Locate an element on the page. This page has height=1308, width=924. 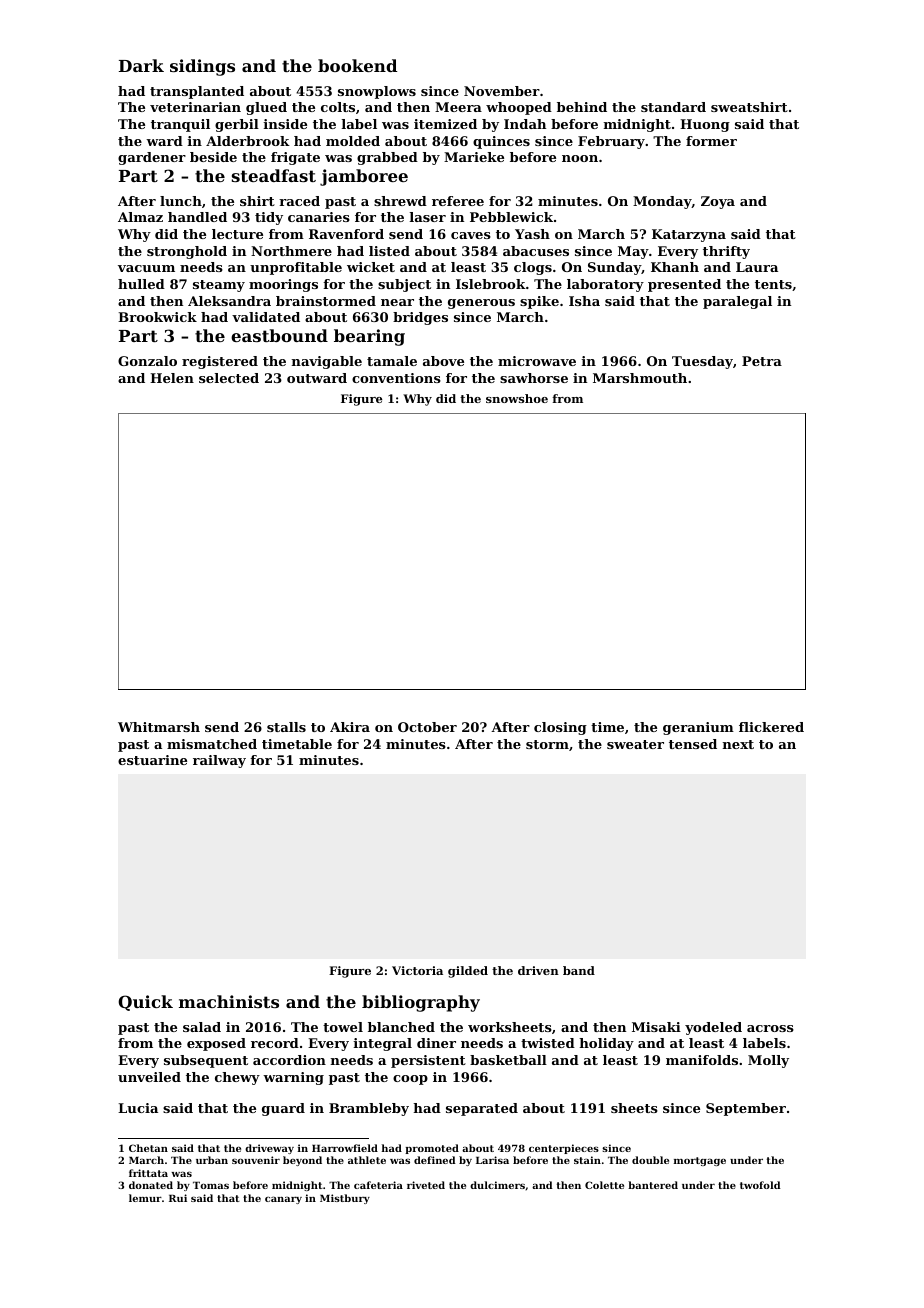
October is located at coordinates (427, 727).
